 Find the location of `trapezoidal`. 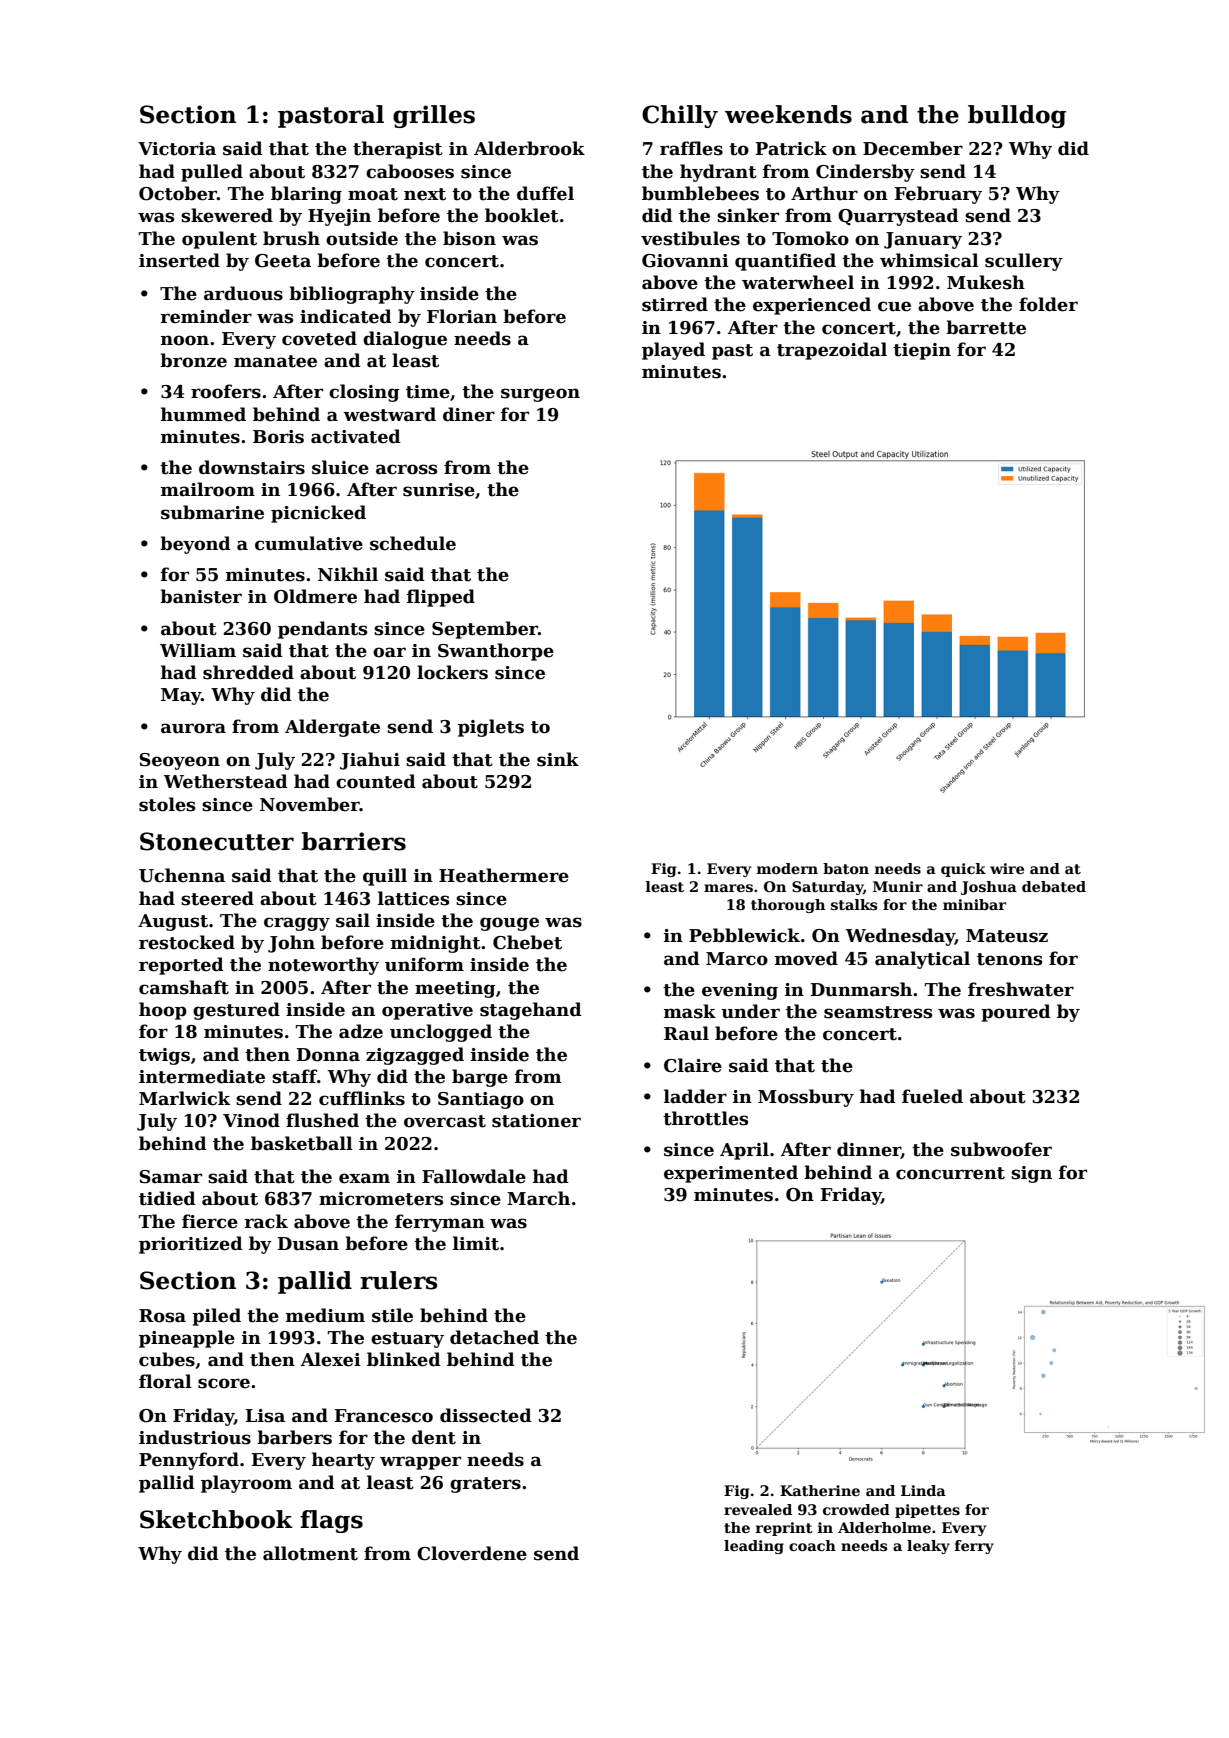

trapezoidal is located at coordinates (832, 351).
